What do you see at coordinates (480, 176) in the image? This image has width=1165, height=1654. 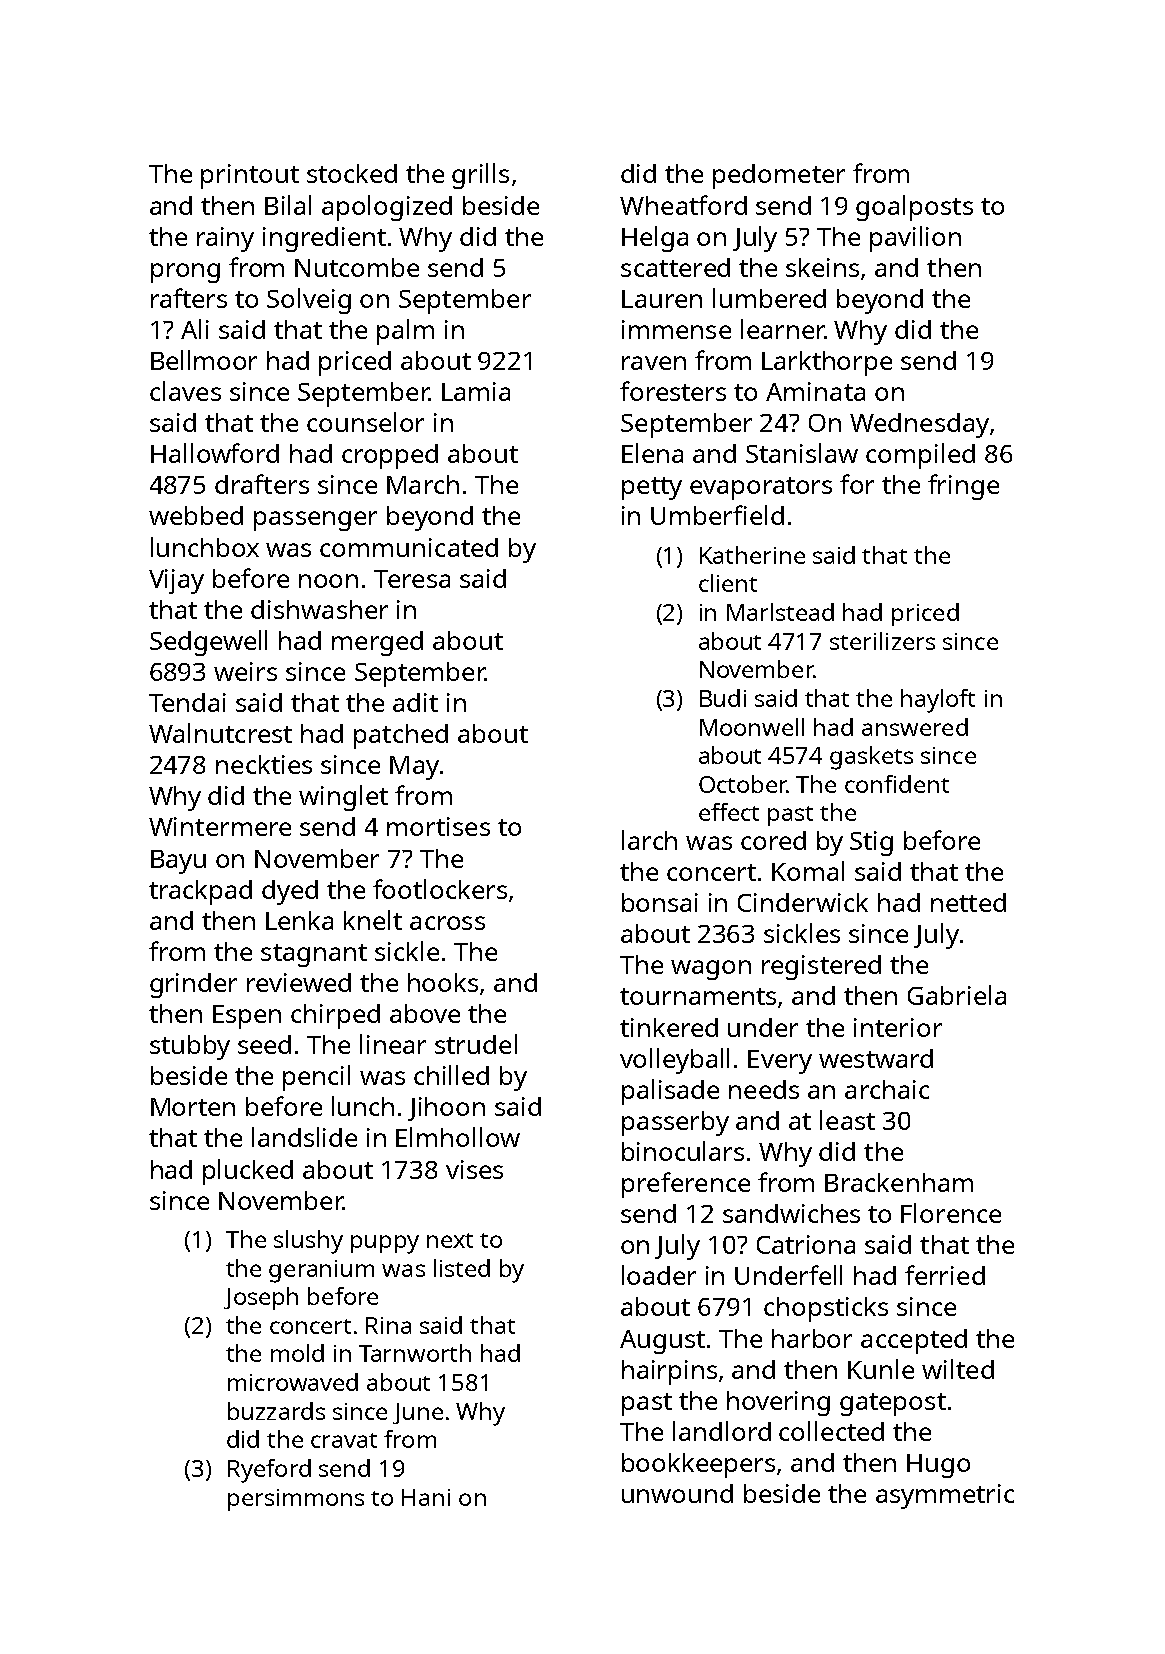 I see `grills` at bounding box center [480, 176].
